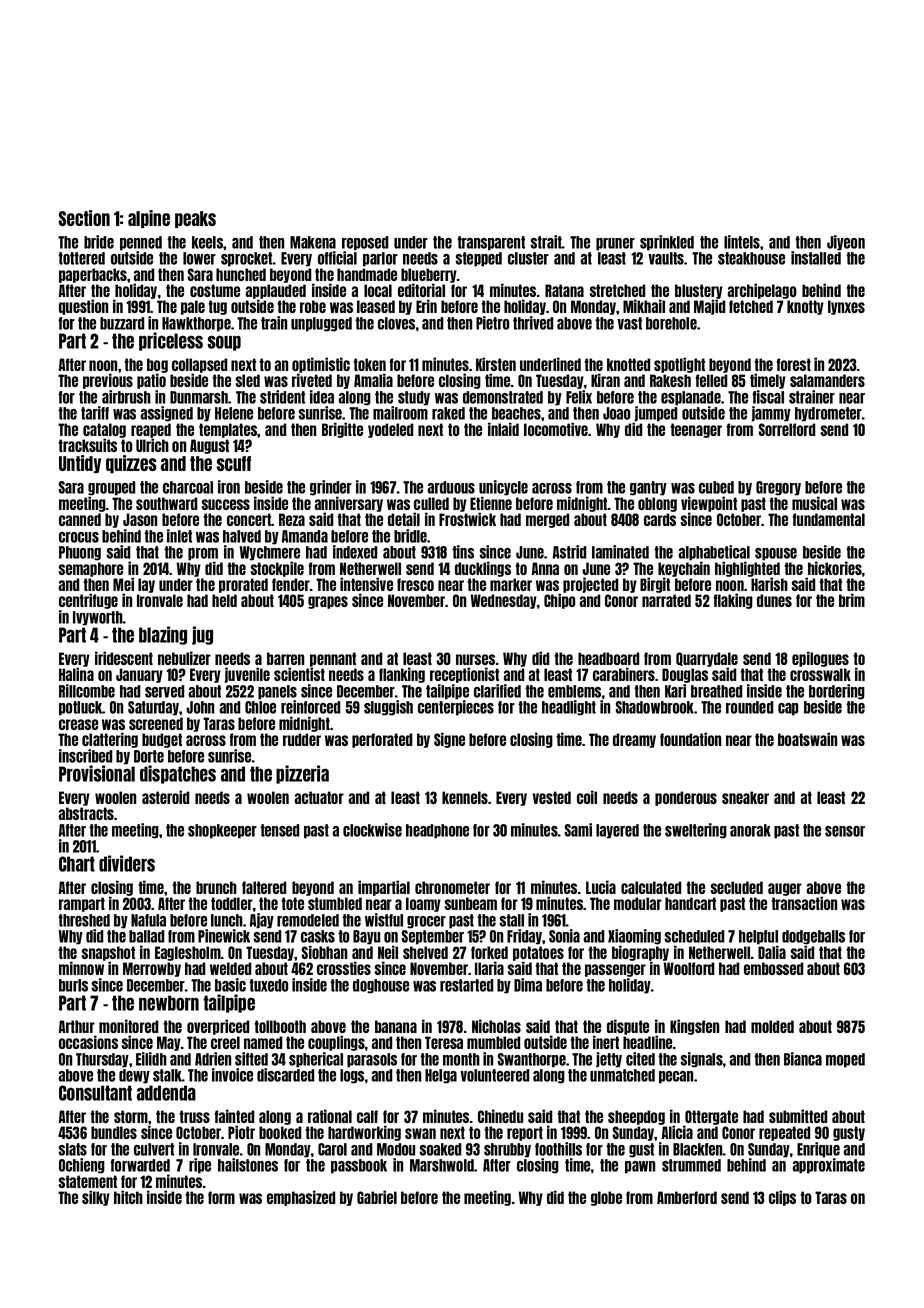 The image size is (924, 1308). I want to click on Section, so click(84, 218).
